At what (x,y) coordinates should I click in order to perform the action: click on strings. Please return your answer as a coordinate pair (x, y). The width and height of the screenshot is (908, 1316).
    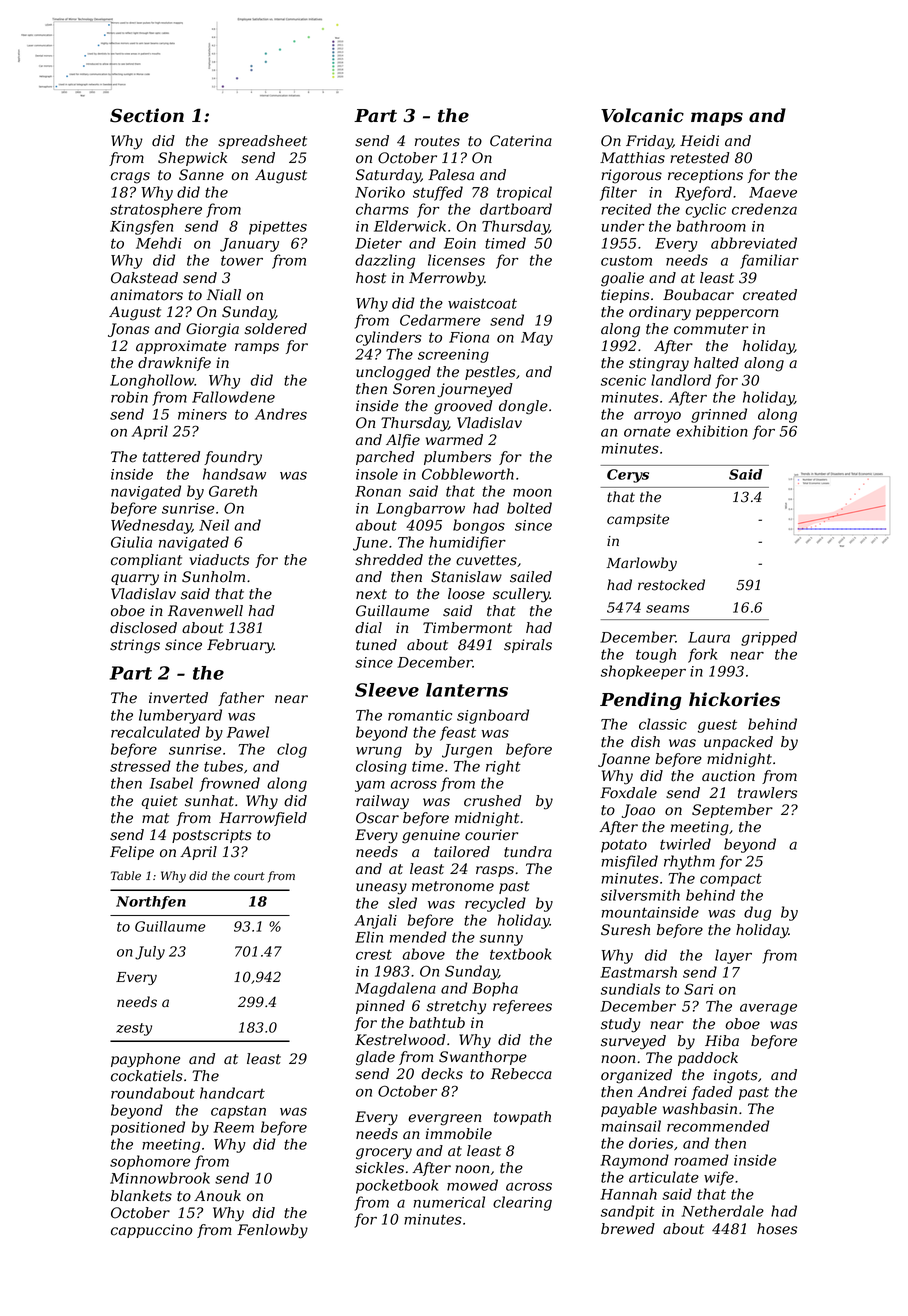
    Looking at the image, I should click on (135, 646).
